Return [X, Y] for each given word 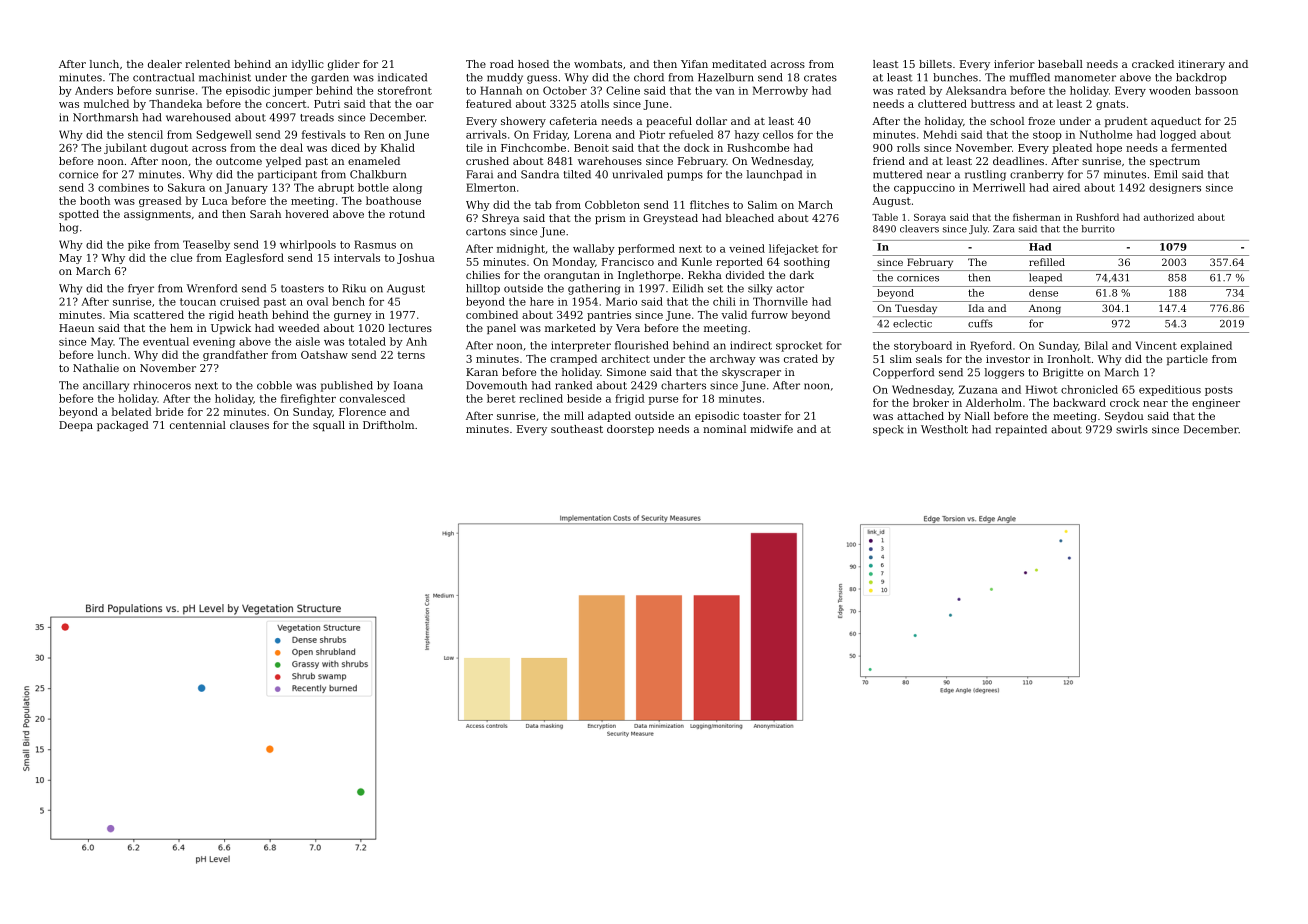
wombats [598, 64]
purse [663, 401]
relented [207, 64]
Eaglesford [255, 258]
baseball [1060, 64]
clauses [249, 425]
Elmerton [491, 187]
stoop [1047, 136]
